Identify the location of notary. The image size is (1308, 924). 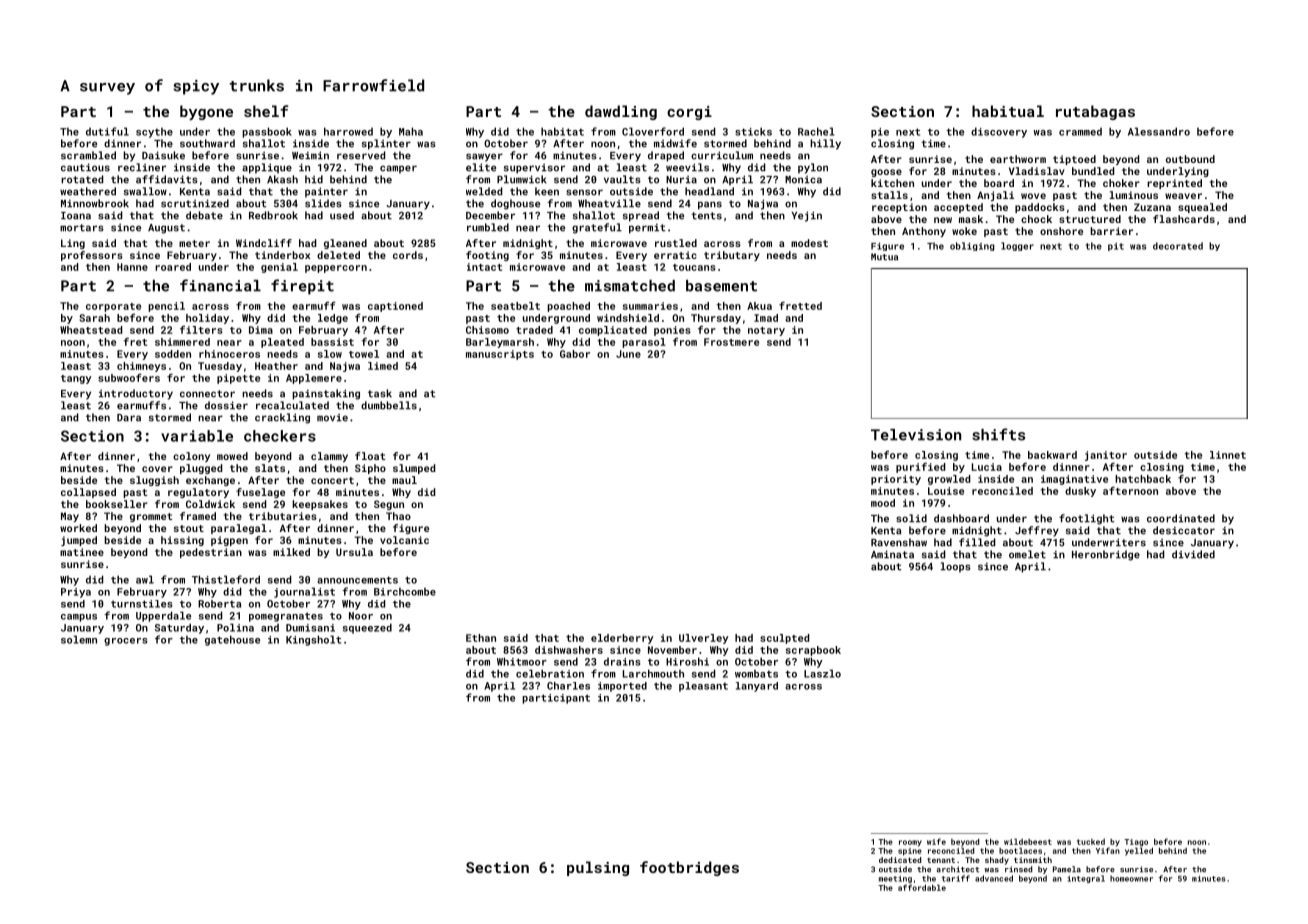
(766, 331).
